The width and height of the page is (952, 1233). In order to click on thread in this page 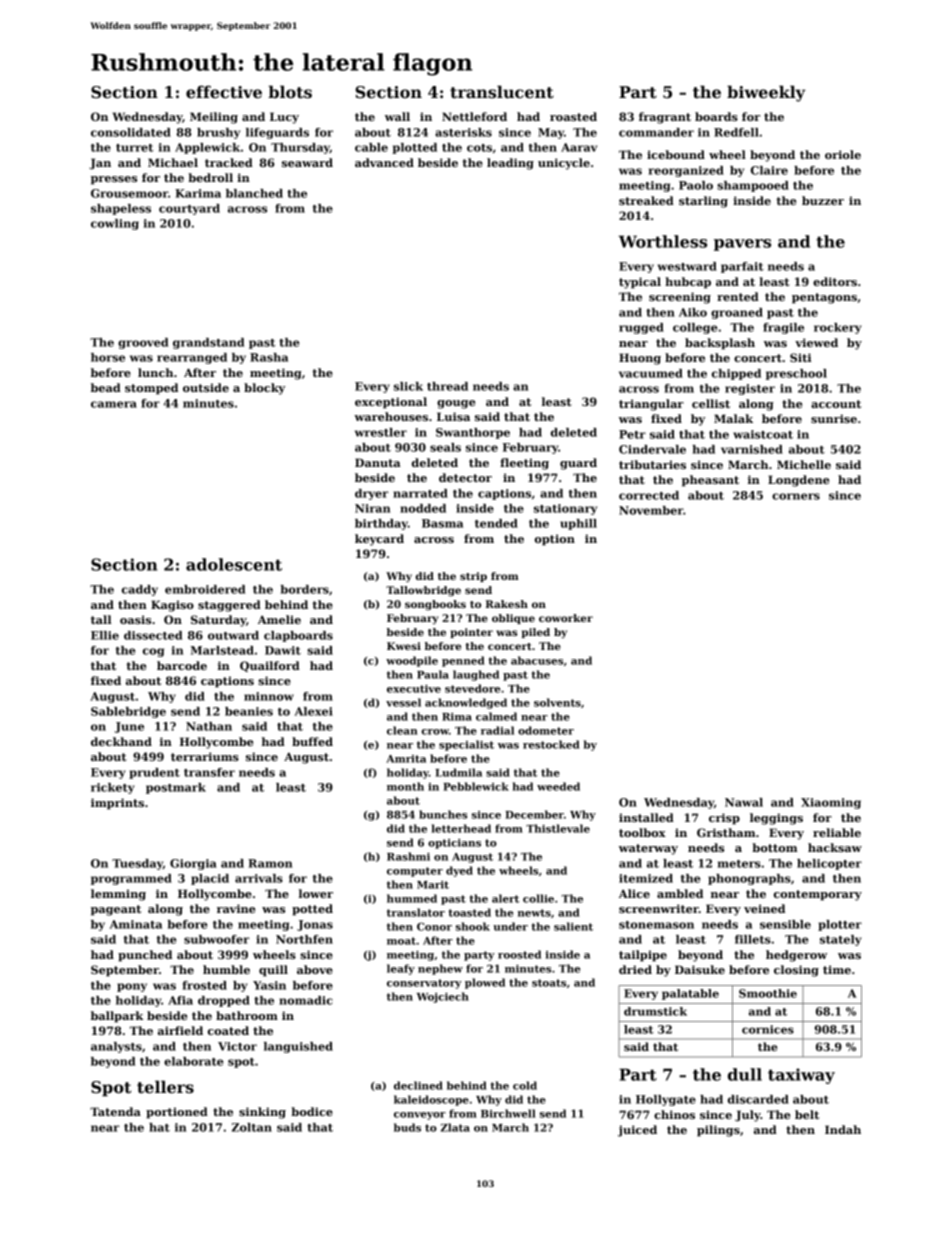, I will do `click(447, 386)`.
